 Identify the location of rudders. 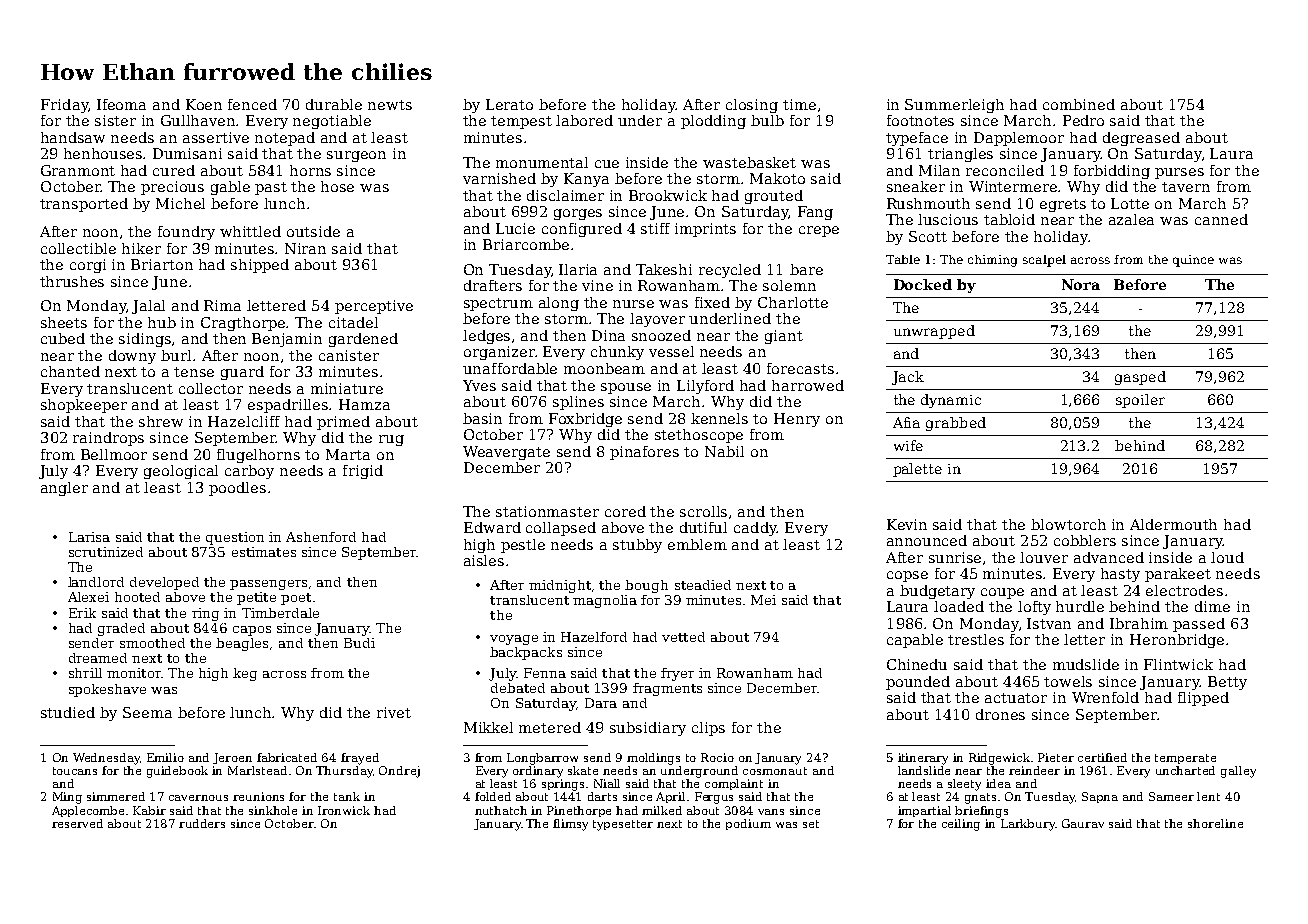
(202, 823).
